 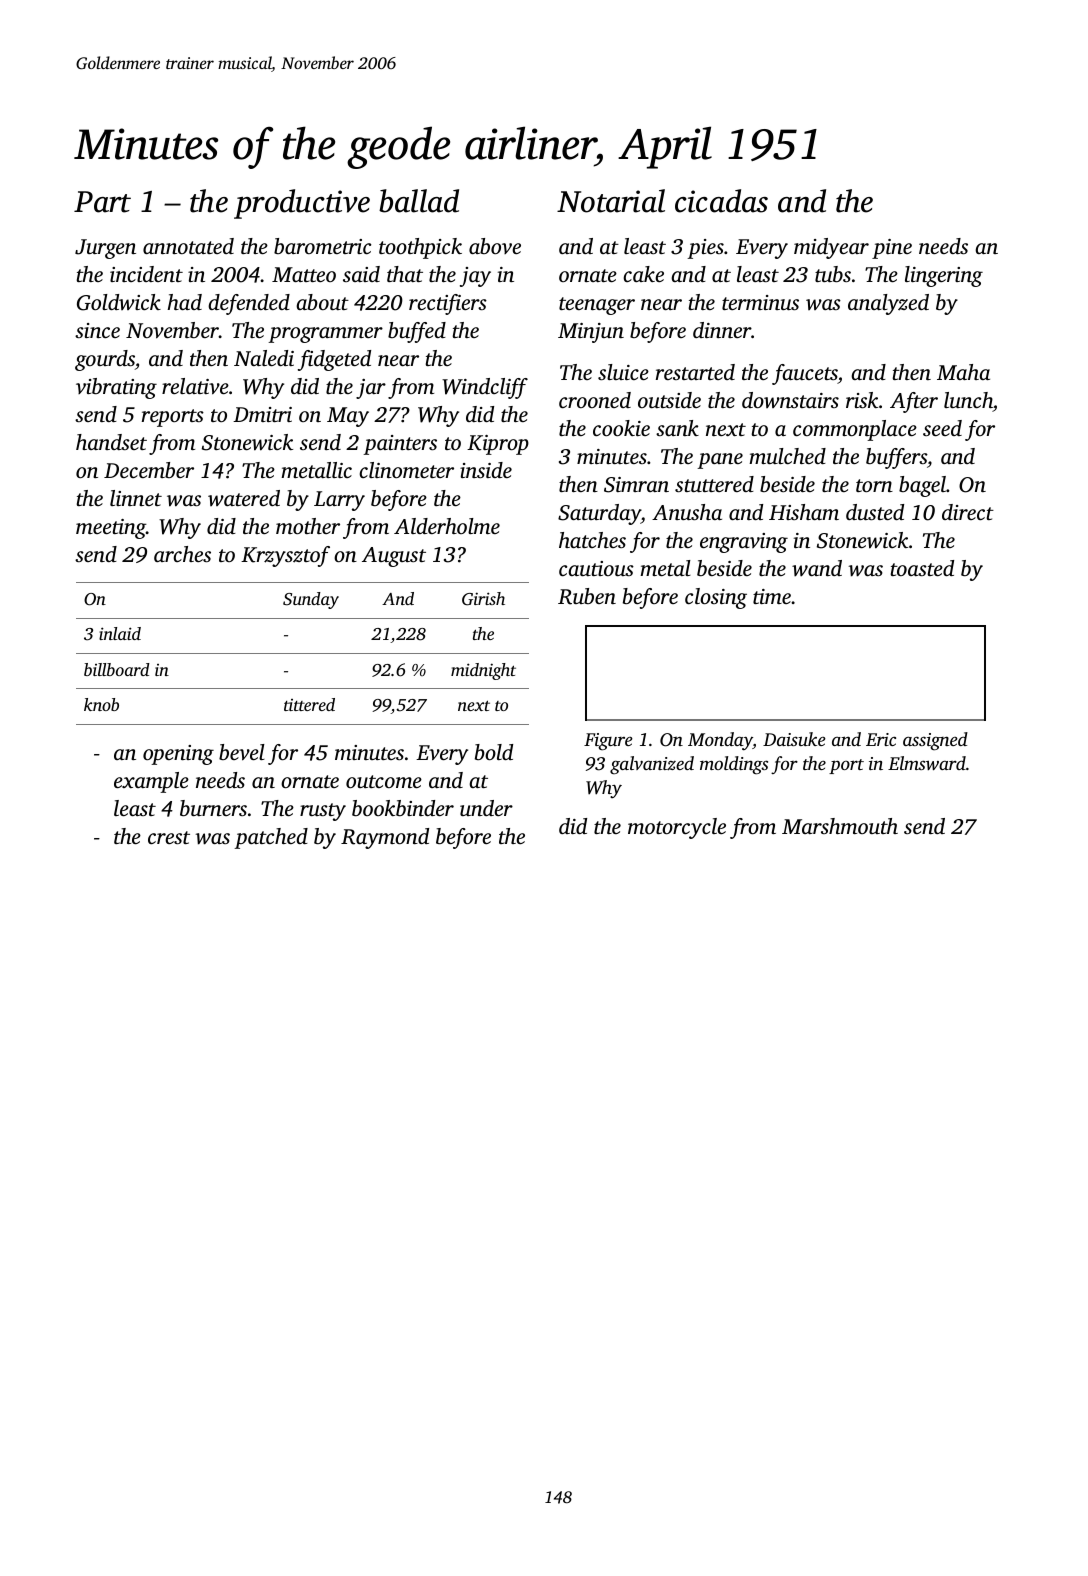 I want to click on Monday, so click(x=720, y=741).
